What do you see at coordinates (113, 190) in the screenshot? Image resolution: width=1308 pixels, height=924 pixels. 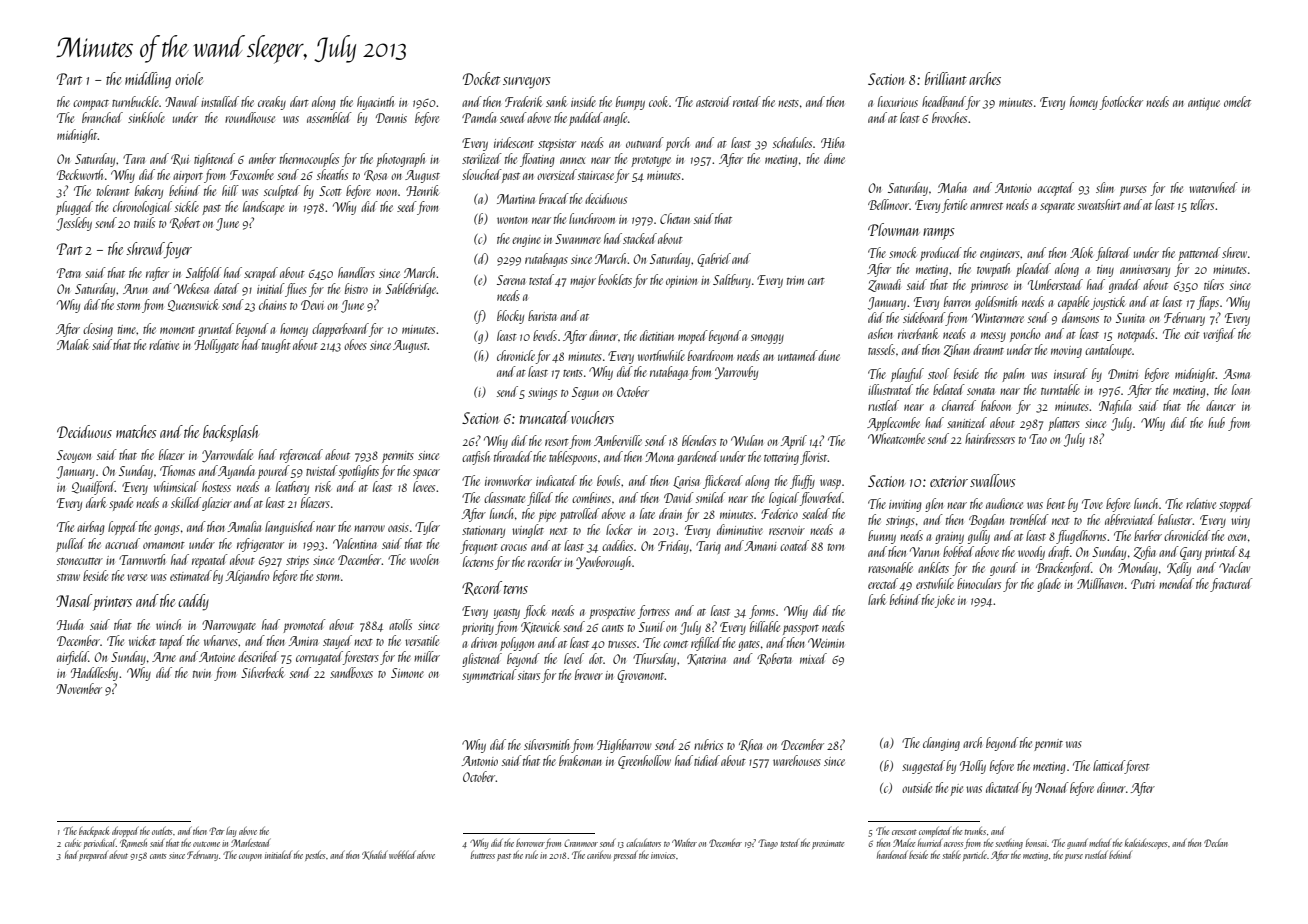 I see `tolerant` at bounding box center [113, 190].
